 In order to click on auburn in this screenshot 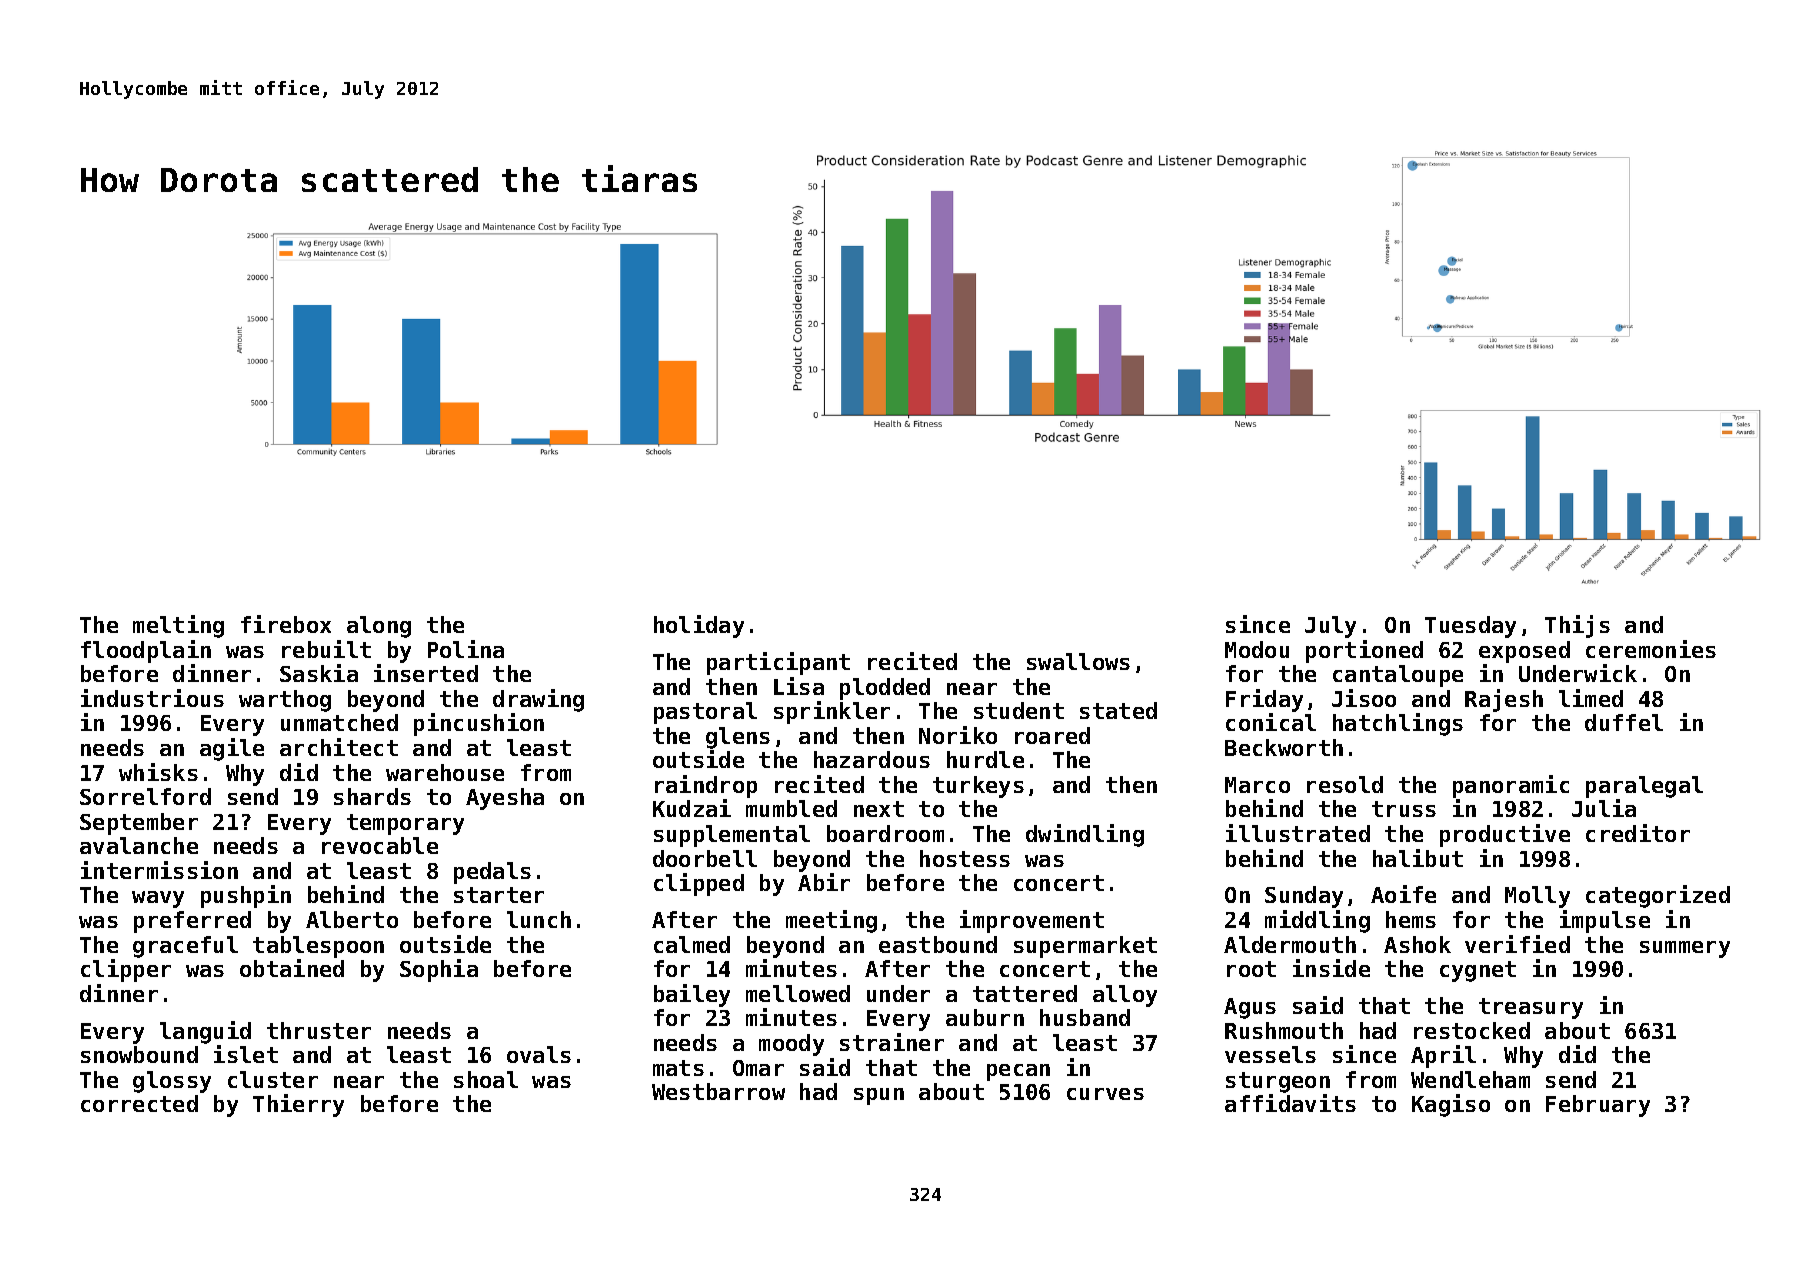, I will do `click(985, 1017)`.
